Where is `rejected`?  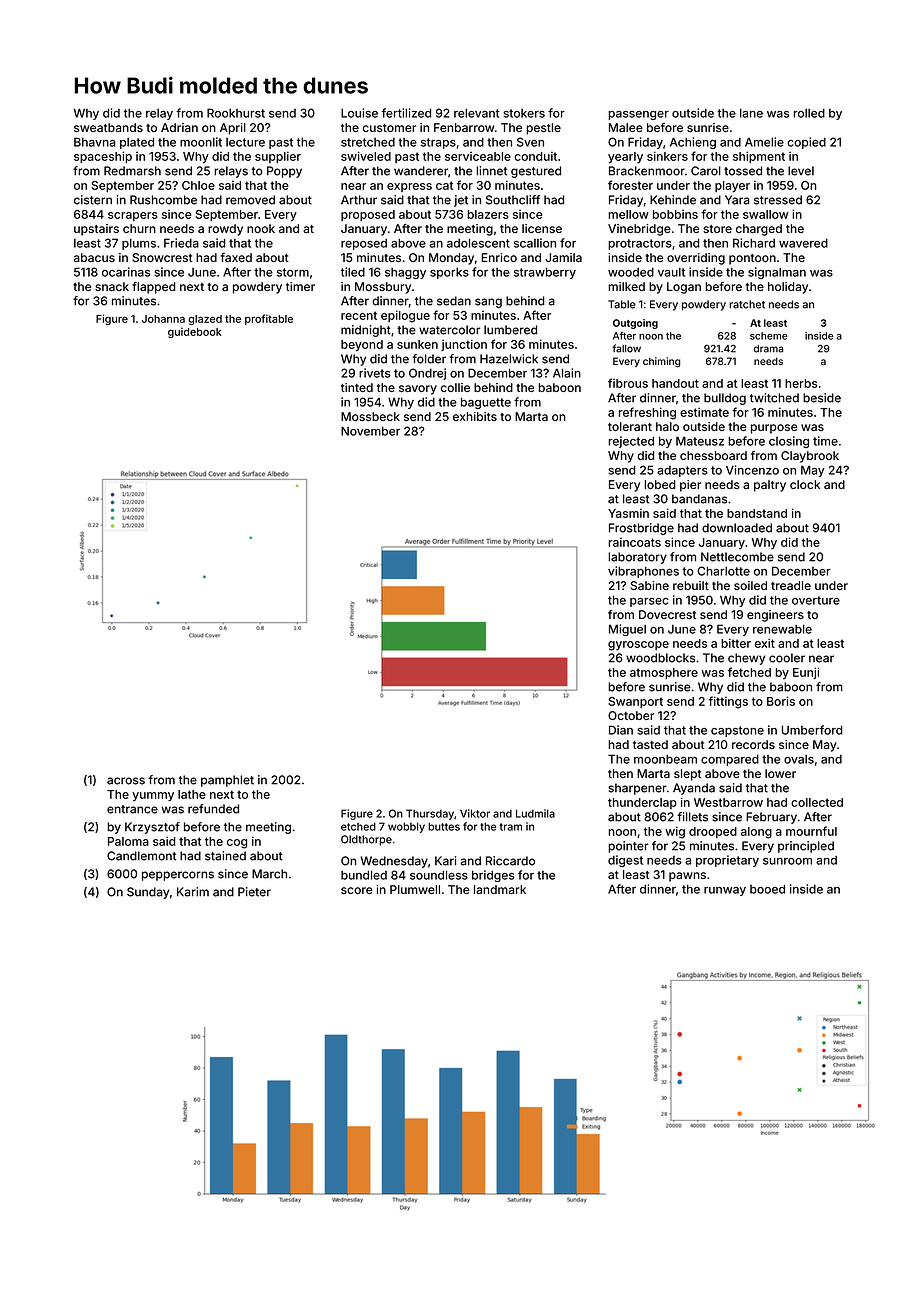
rejected is located at coordinates (631, 442).
